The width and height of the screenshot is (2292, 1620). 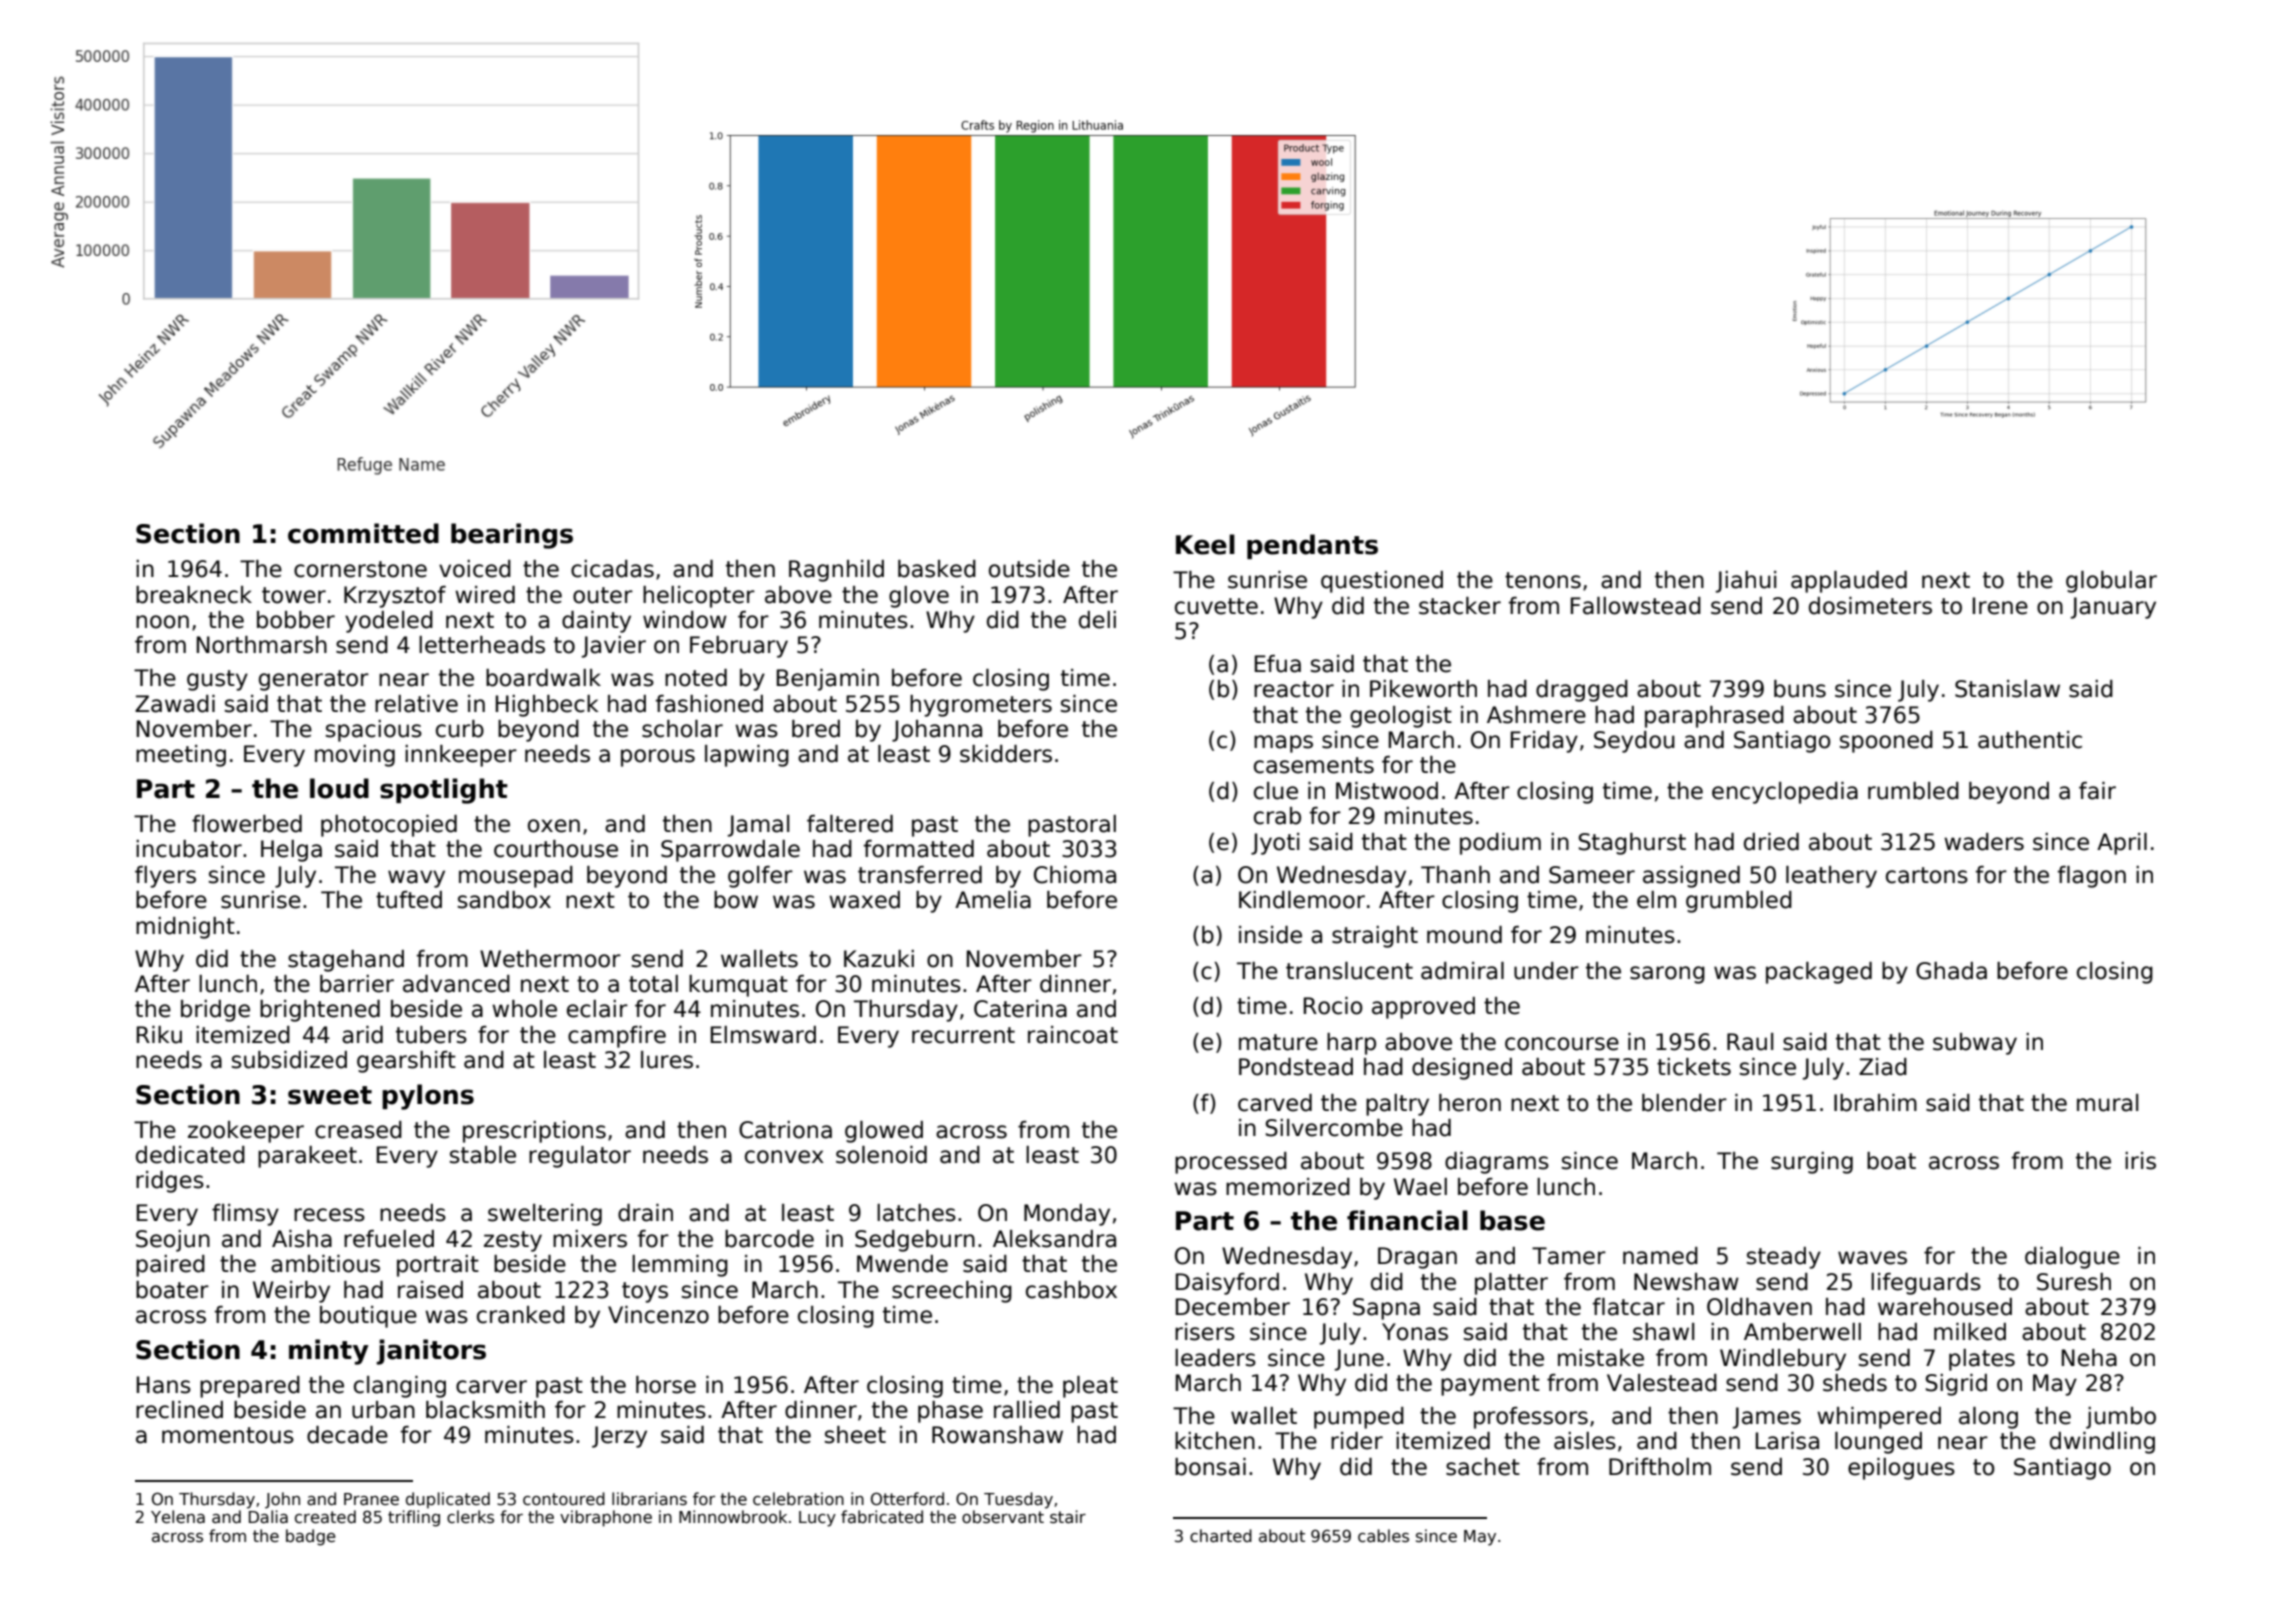 I want to click on sarong, so click(x=1667, y=975).
